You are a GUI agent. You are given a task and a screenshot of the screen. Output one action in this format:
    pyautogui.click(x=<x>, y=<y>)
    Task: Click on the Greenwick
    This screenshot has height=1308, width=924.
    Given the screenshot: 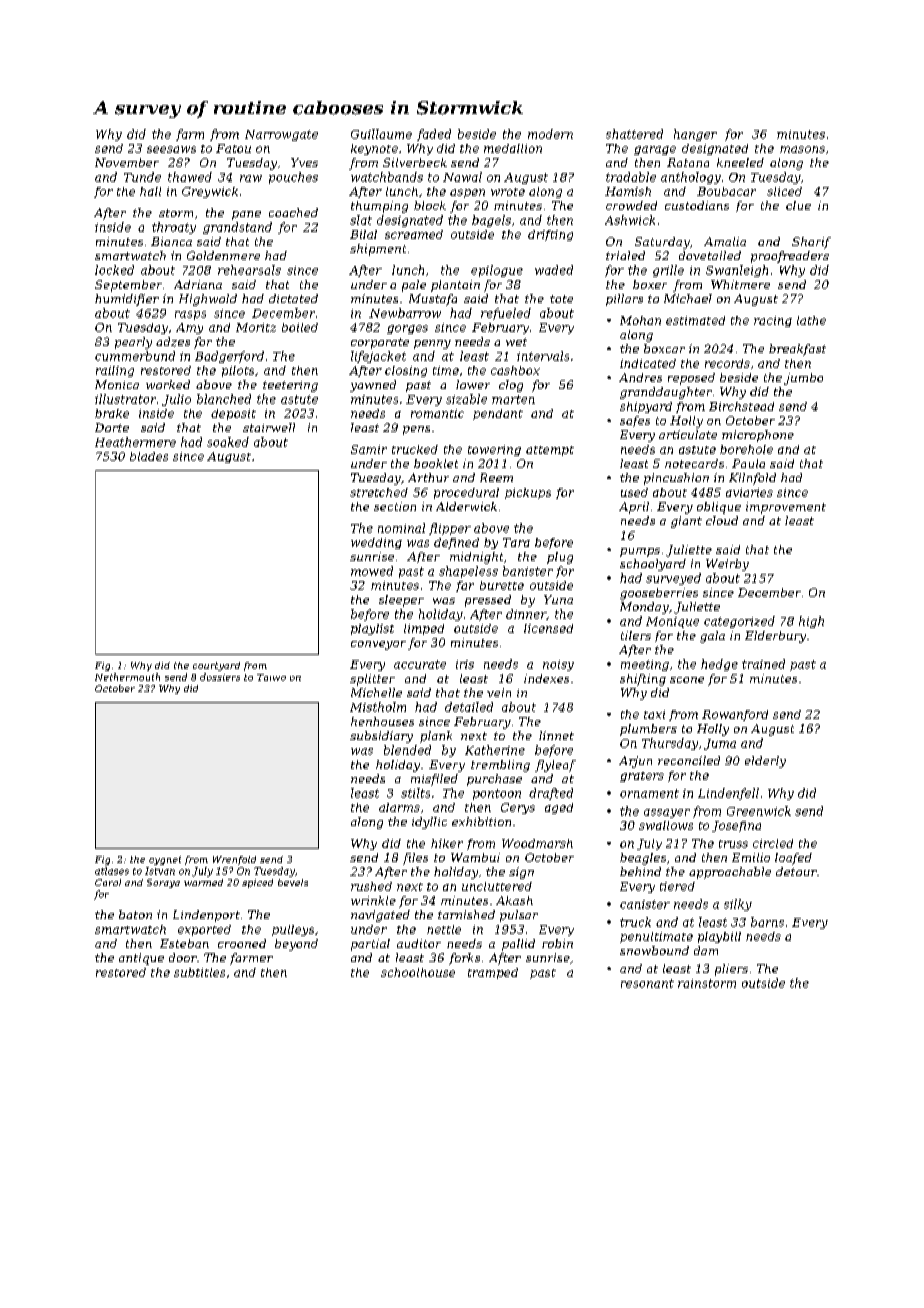 What is the action you would take?
    pyautogui.click(x=759, y=811)
